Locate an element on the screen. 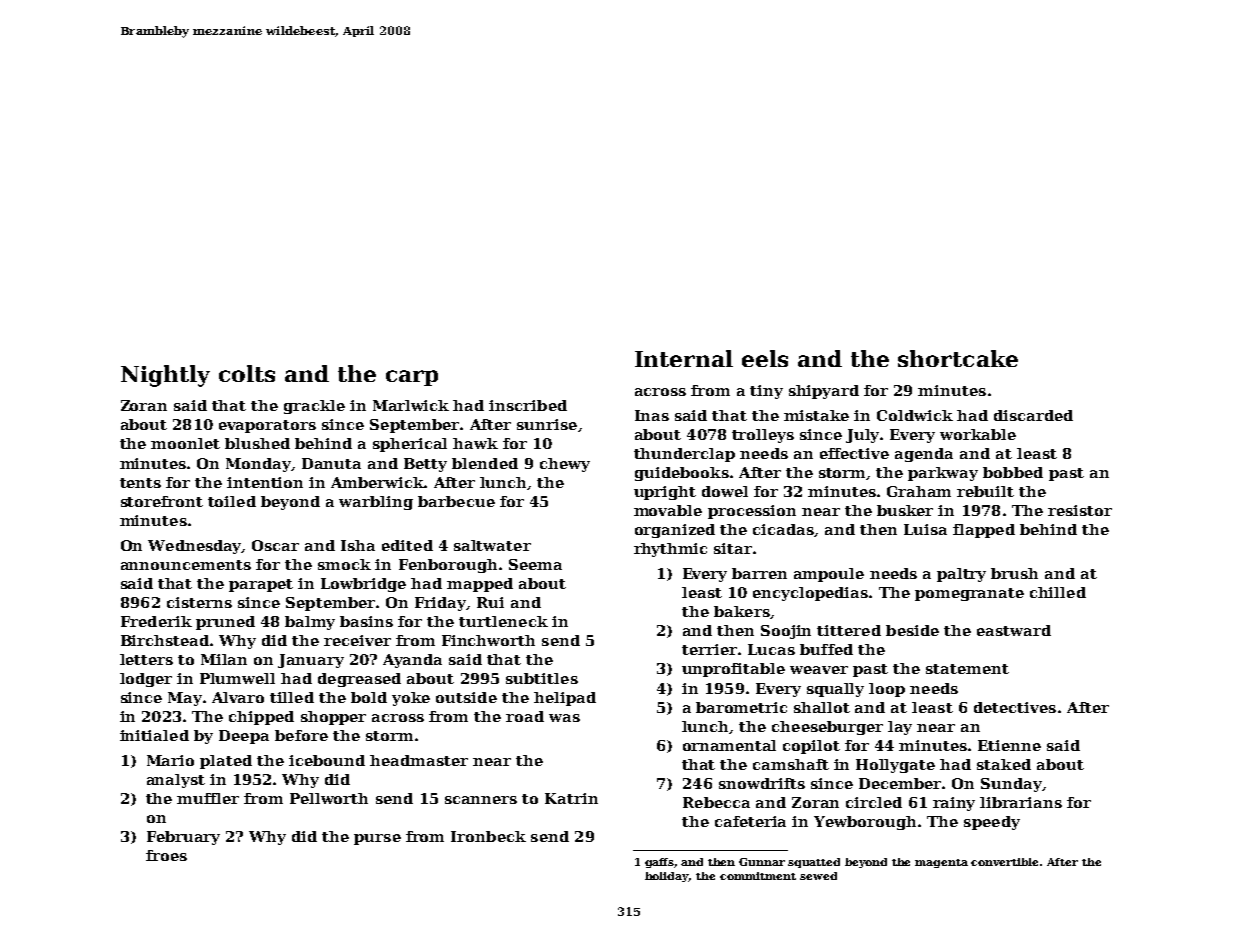 This screenshot has height=952, width=1233. carp is located at coordinates (412, 378).
